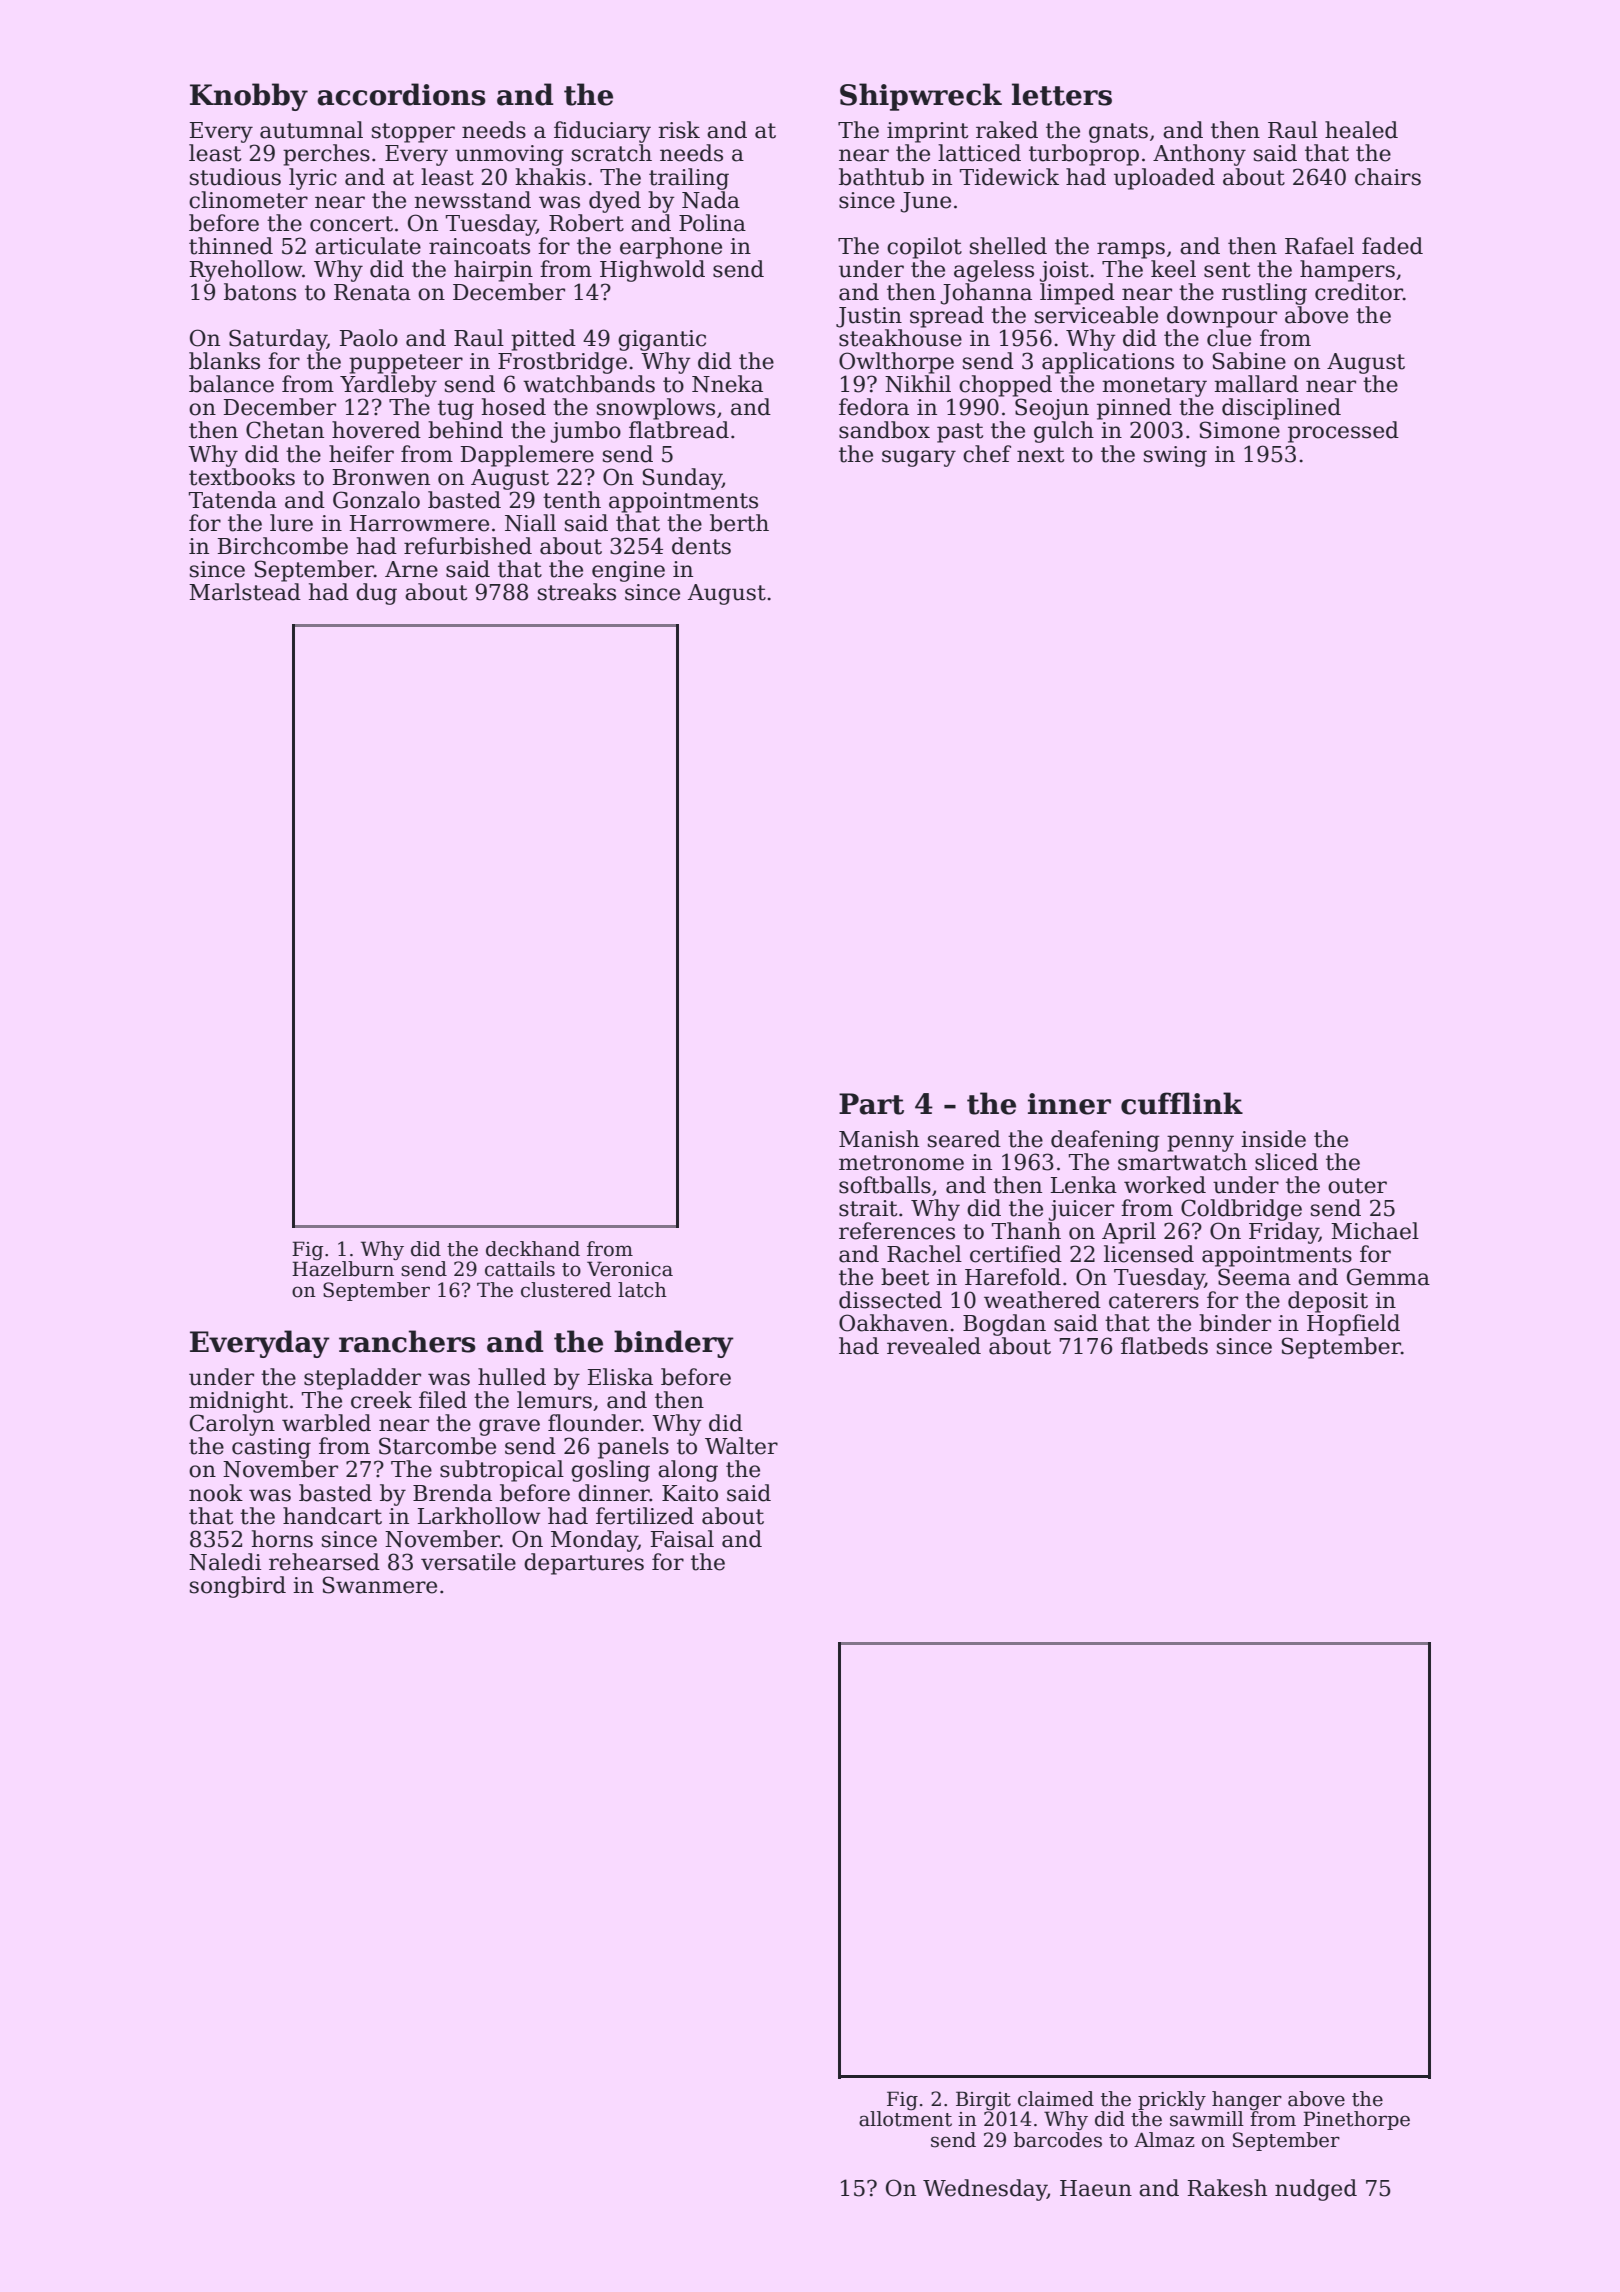 This page has height=2292, width=1620. Describe the element at coordinates (1343, 432) in the page. I see `processed` at that location.
